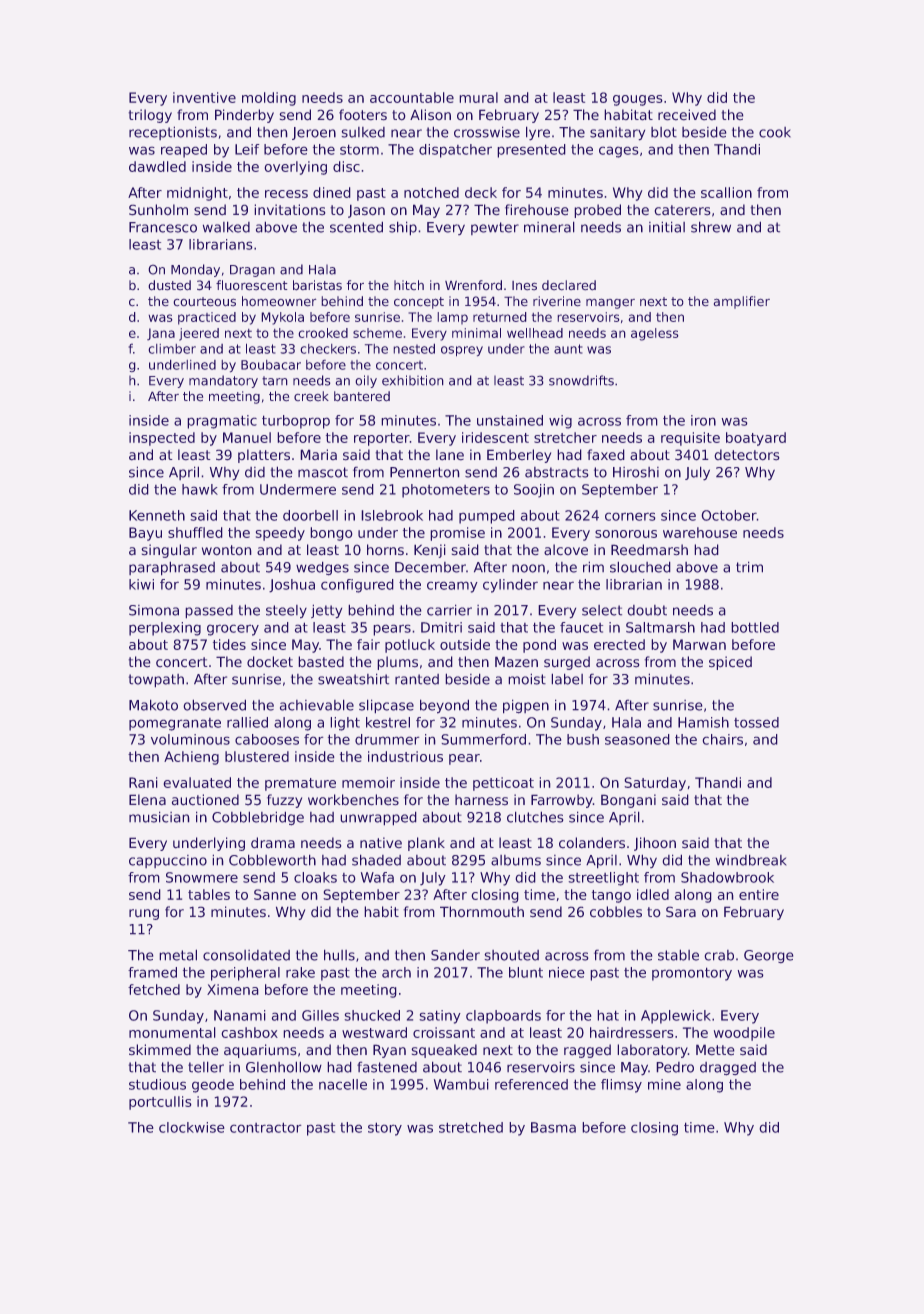 This screenshot has height=1314, width=924. Describe the element at coordinates (204, 97) in the screenshot. I see `inventive` at that location.
